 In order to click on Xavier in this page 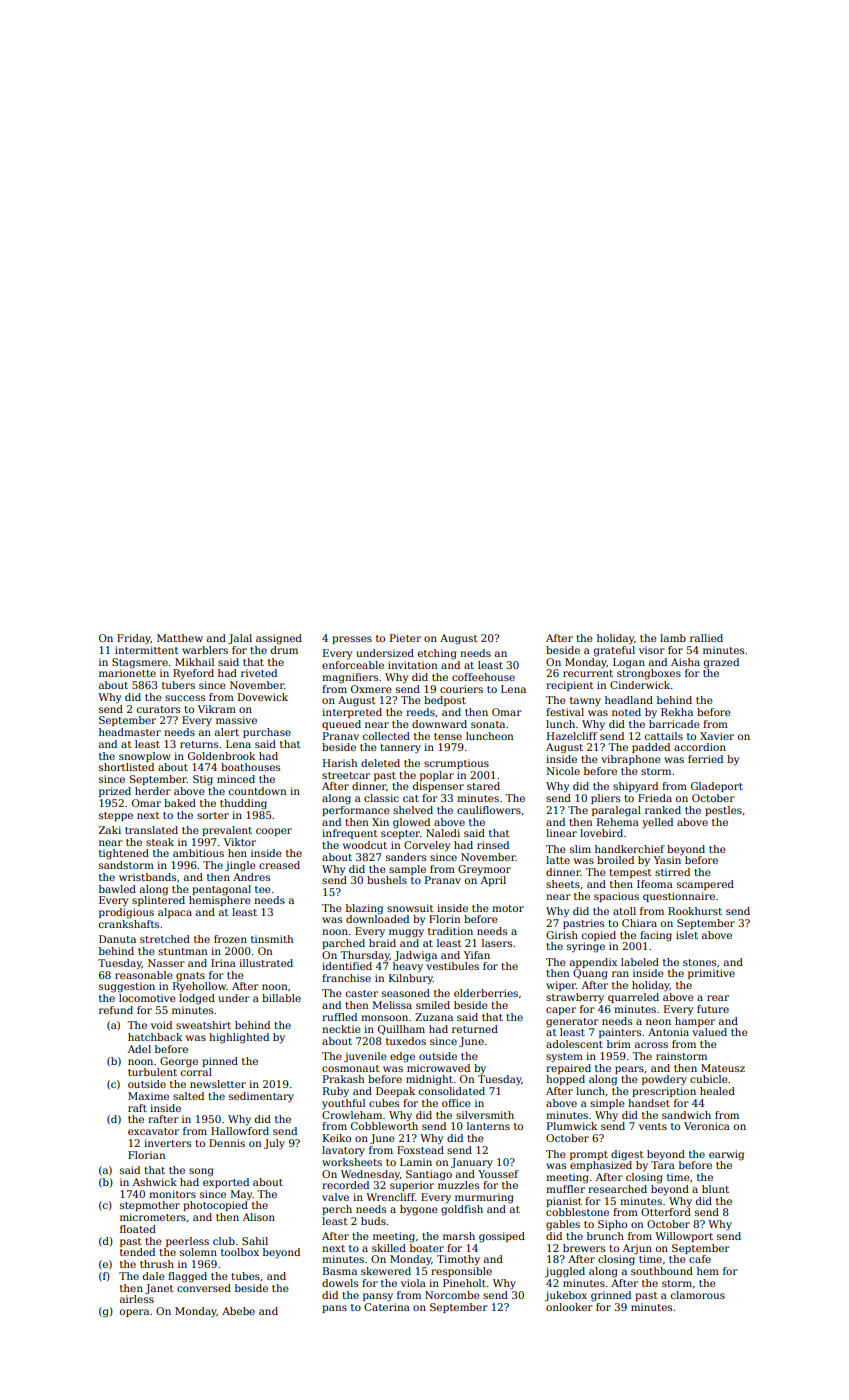, I will do `click(717, 736)`.
